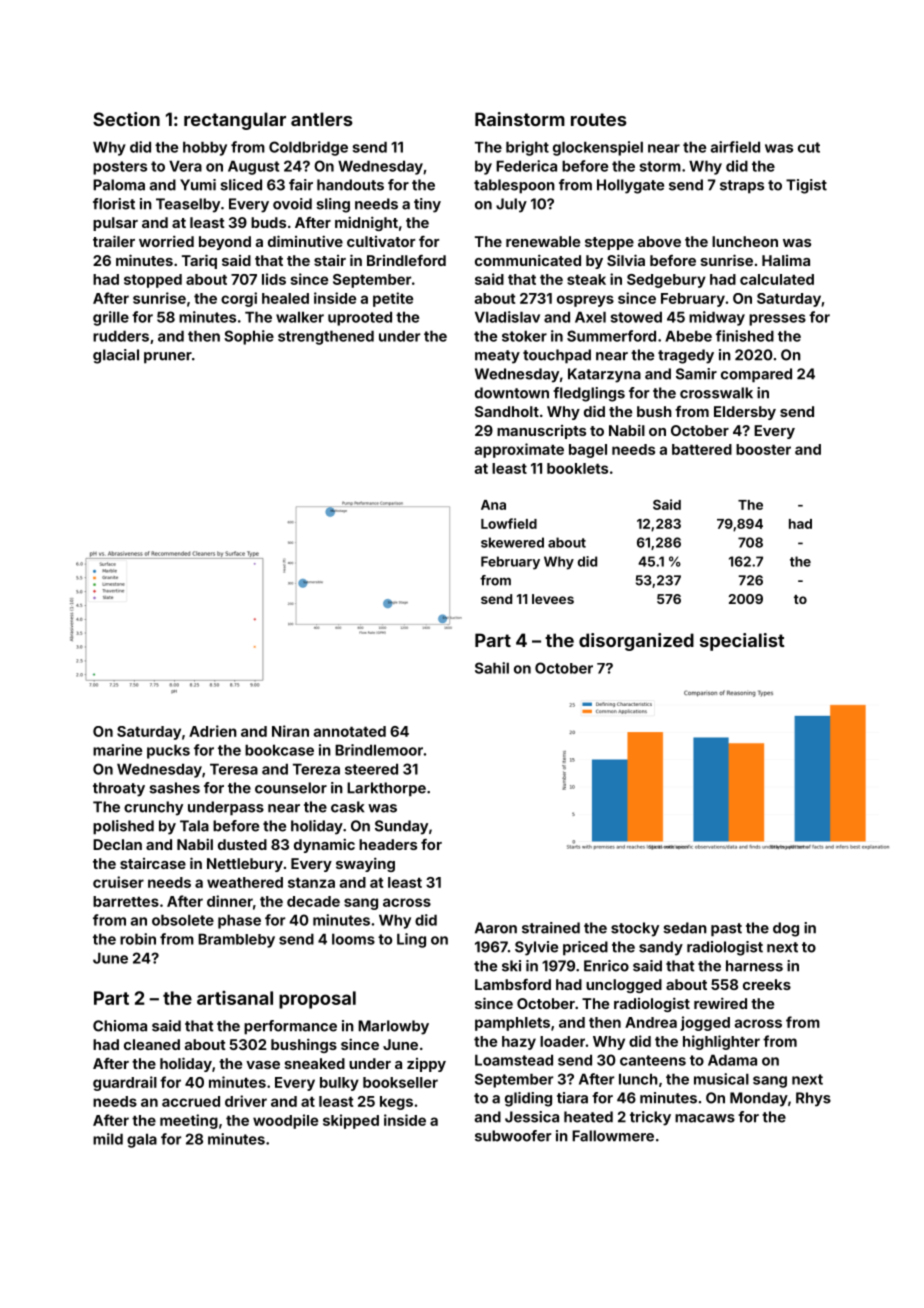 This screenshot has width=924, height=1308. What do you see at coordinates (735, 147) in the screenshot?
I see `airfield` at bounding box center [735, 147].
